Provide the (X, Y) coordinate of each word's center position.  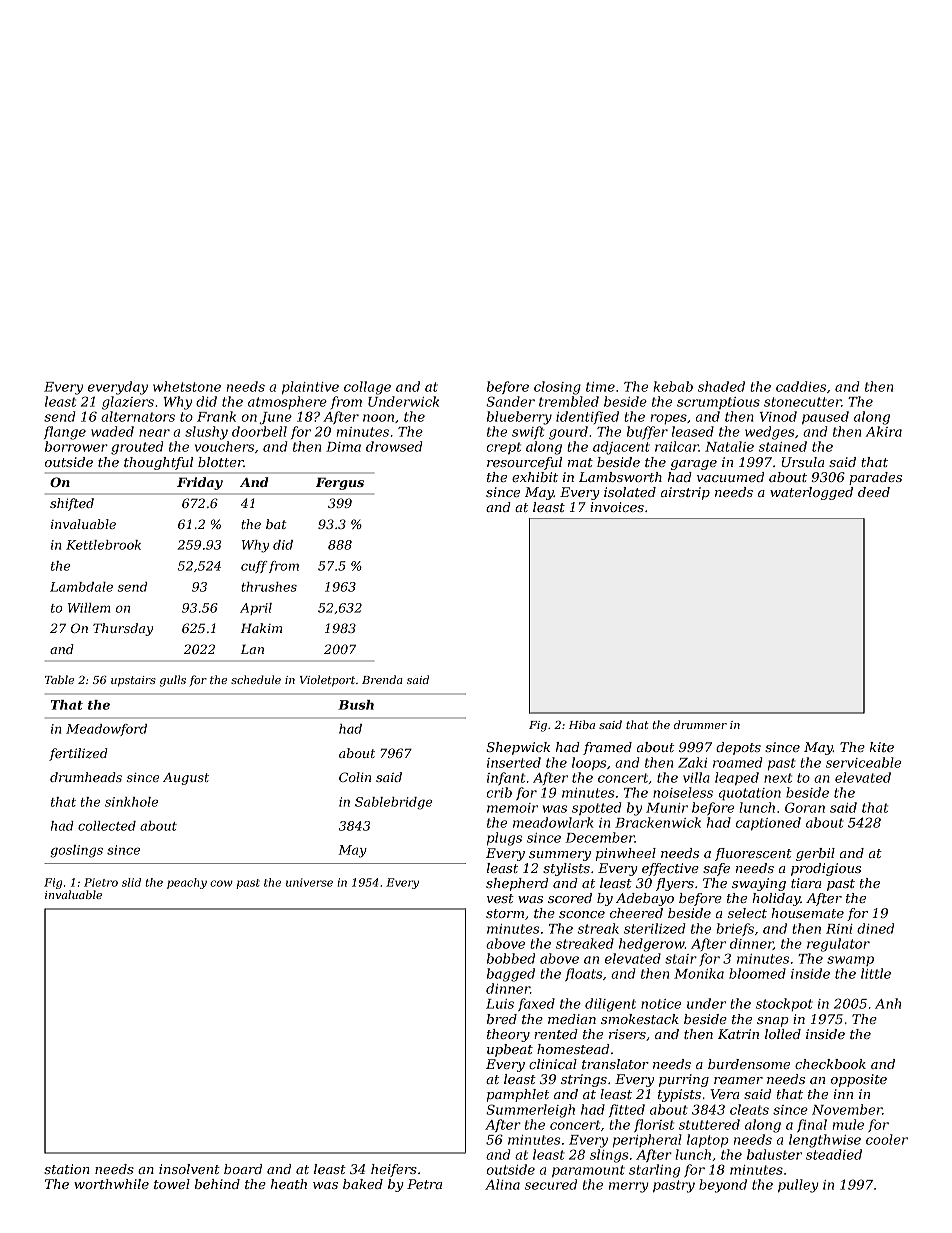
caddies (801, 386)
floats (584, 974)
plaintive (310, 388)
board (243, 1169)
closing (557, 388)
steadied (834, 1154)
